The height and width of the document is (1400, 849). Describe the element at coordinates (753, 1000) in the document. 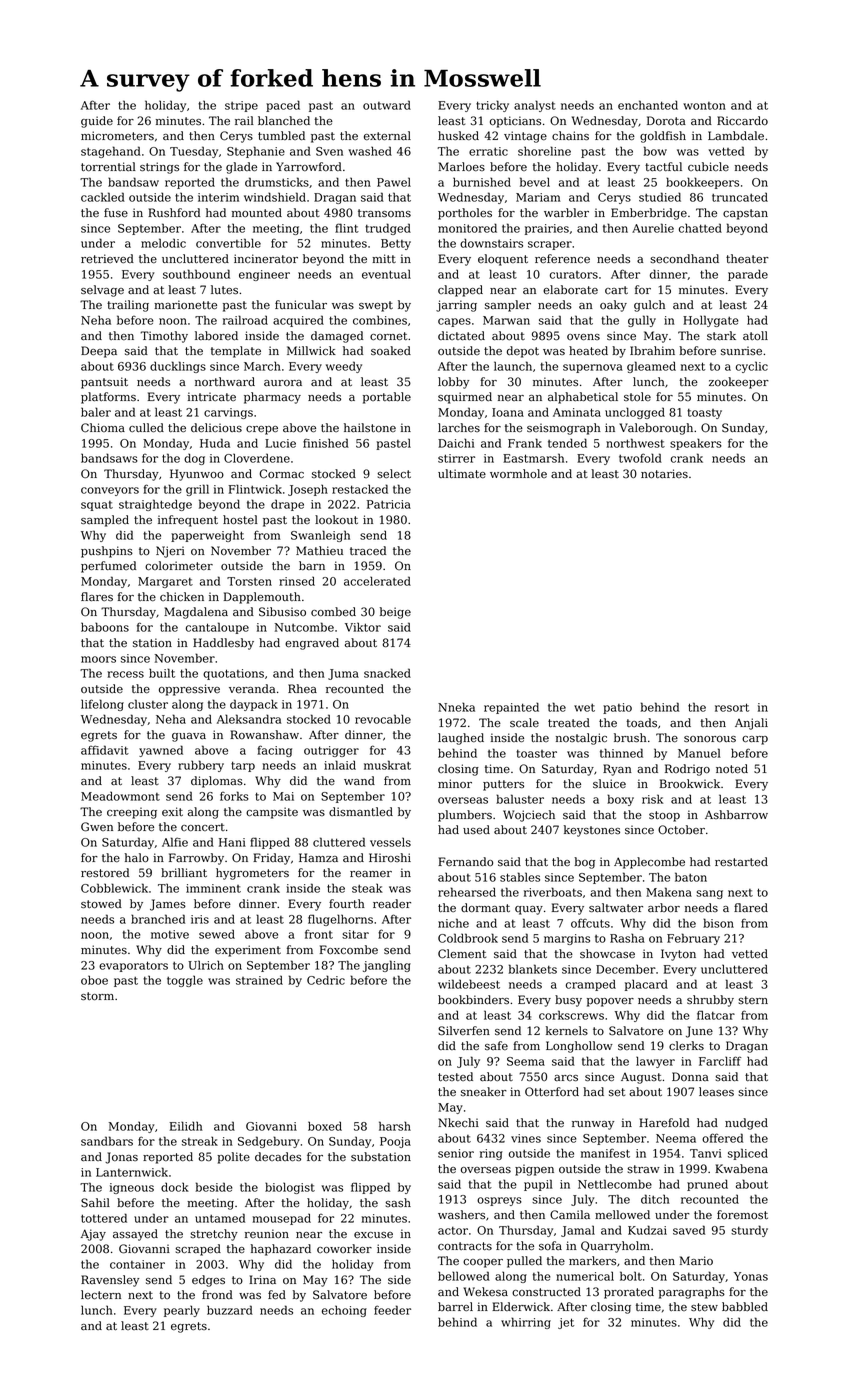

I see `stern` at that location.
